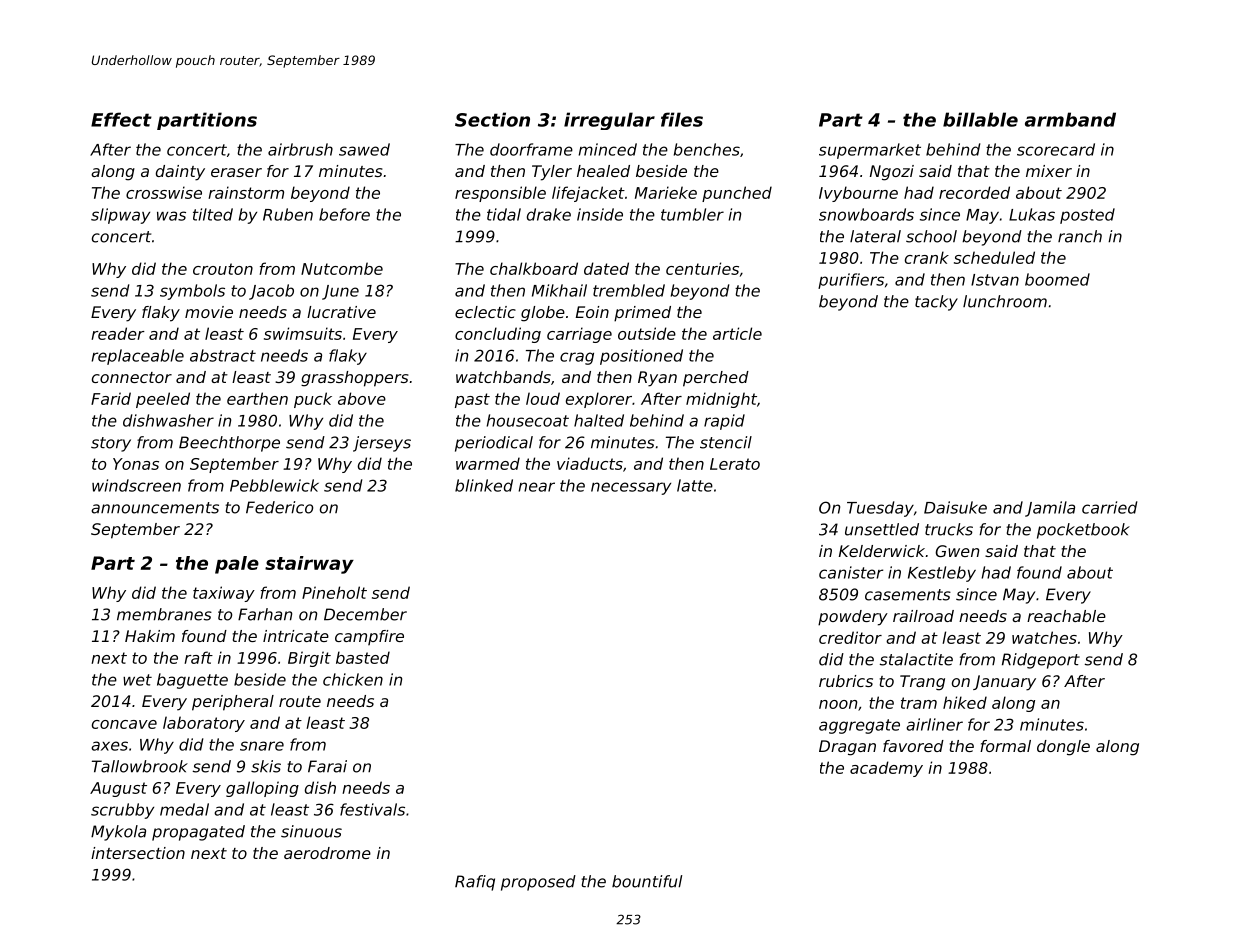  Describe the element at coordinates (365, 614) in the screenshot. I see `December` at that location.
